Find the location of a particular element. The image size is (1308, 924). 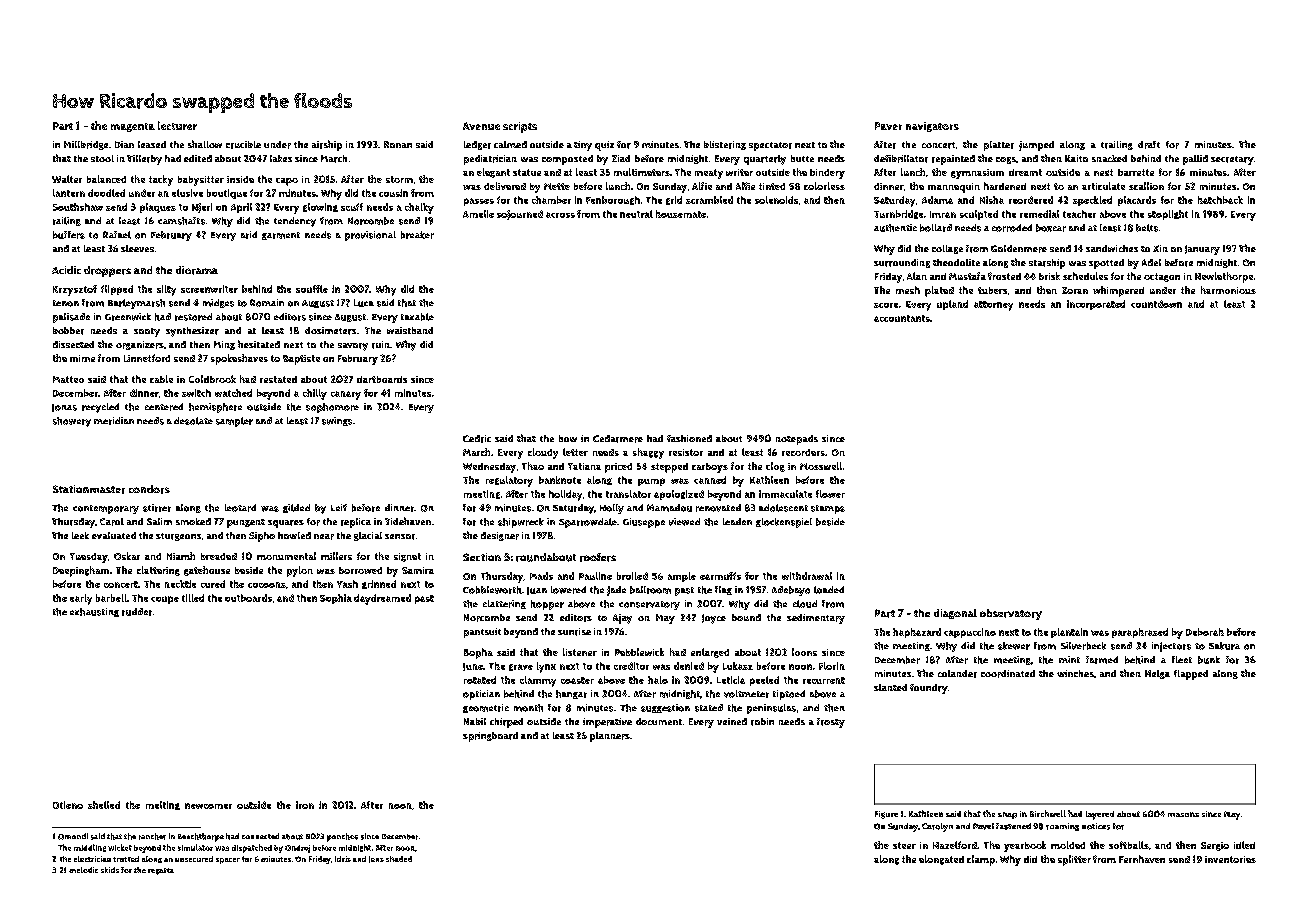

Millbridge is located at coordinates (86, 145).
